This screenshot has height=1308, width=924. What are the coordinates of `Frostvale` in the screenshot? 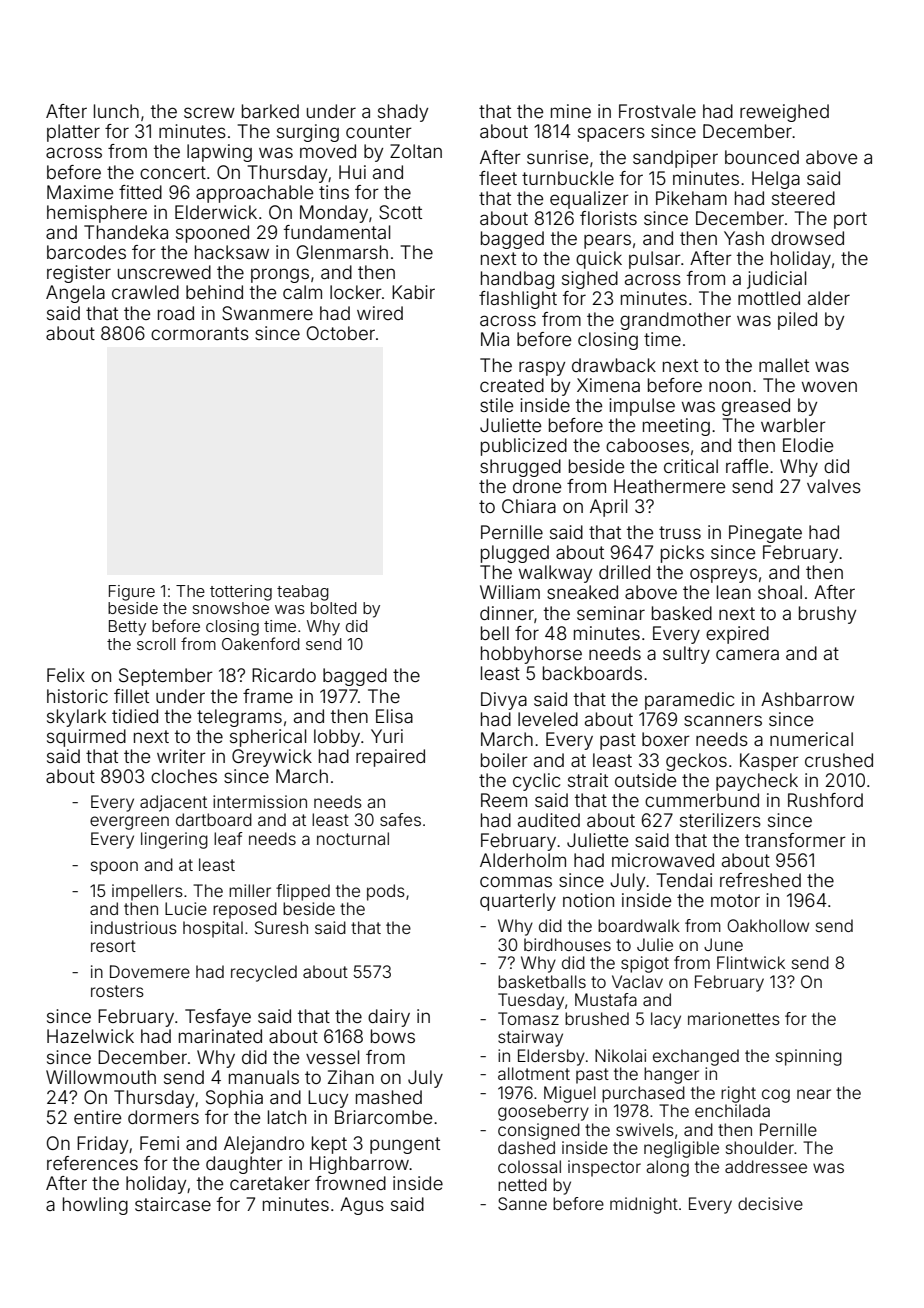 It's located at (657, 111).
